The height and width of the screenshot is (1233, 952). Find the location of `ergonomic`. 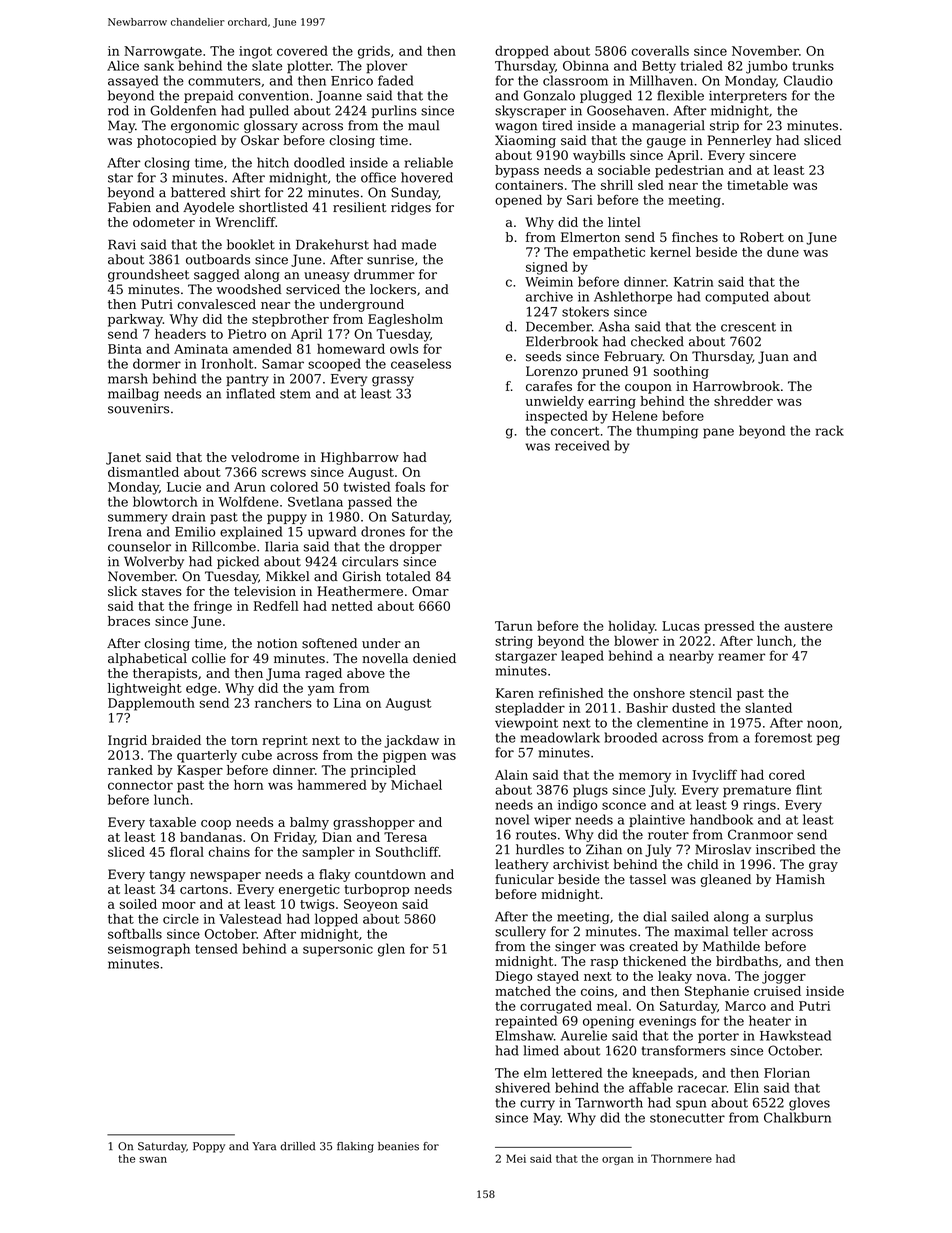

ergonomic is located at coordinates (205, 127).
